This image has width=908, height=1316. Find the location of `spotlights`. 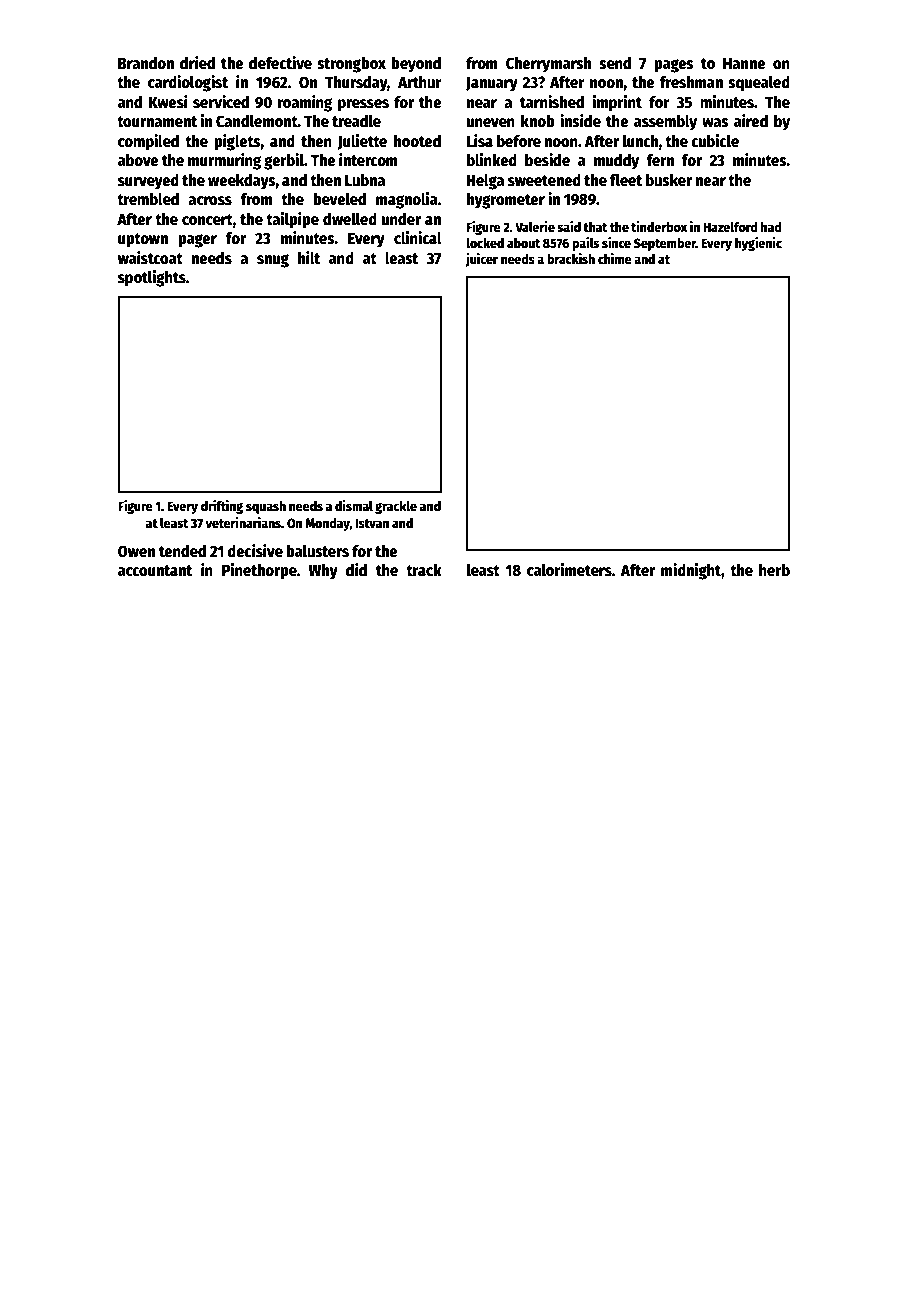

spotlights is located at coordinates (152, 278).
